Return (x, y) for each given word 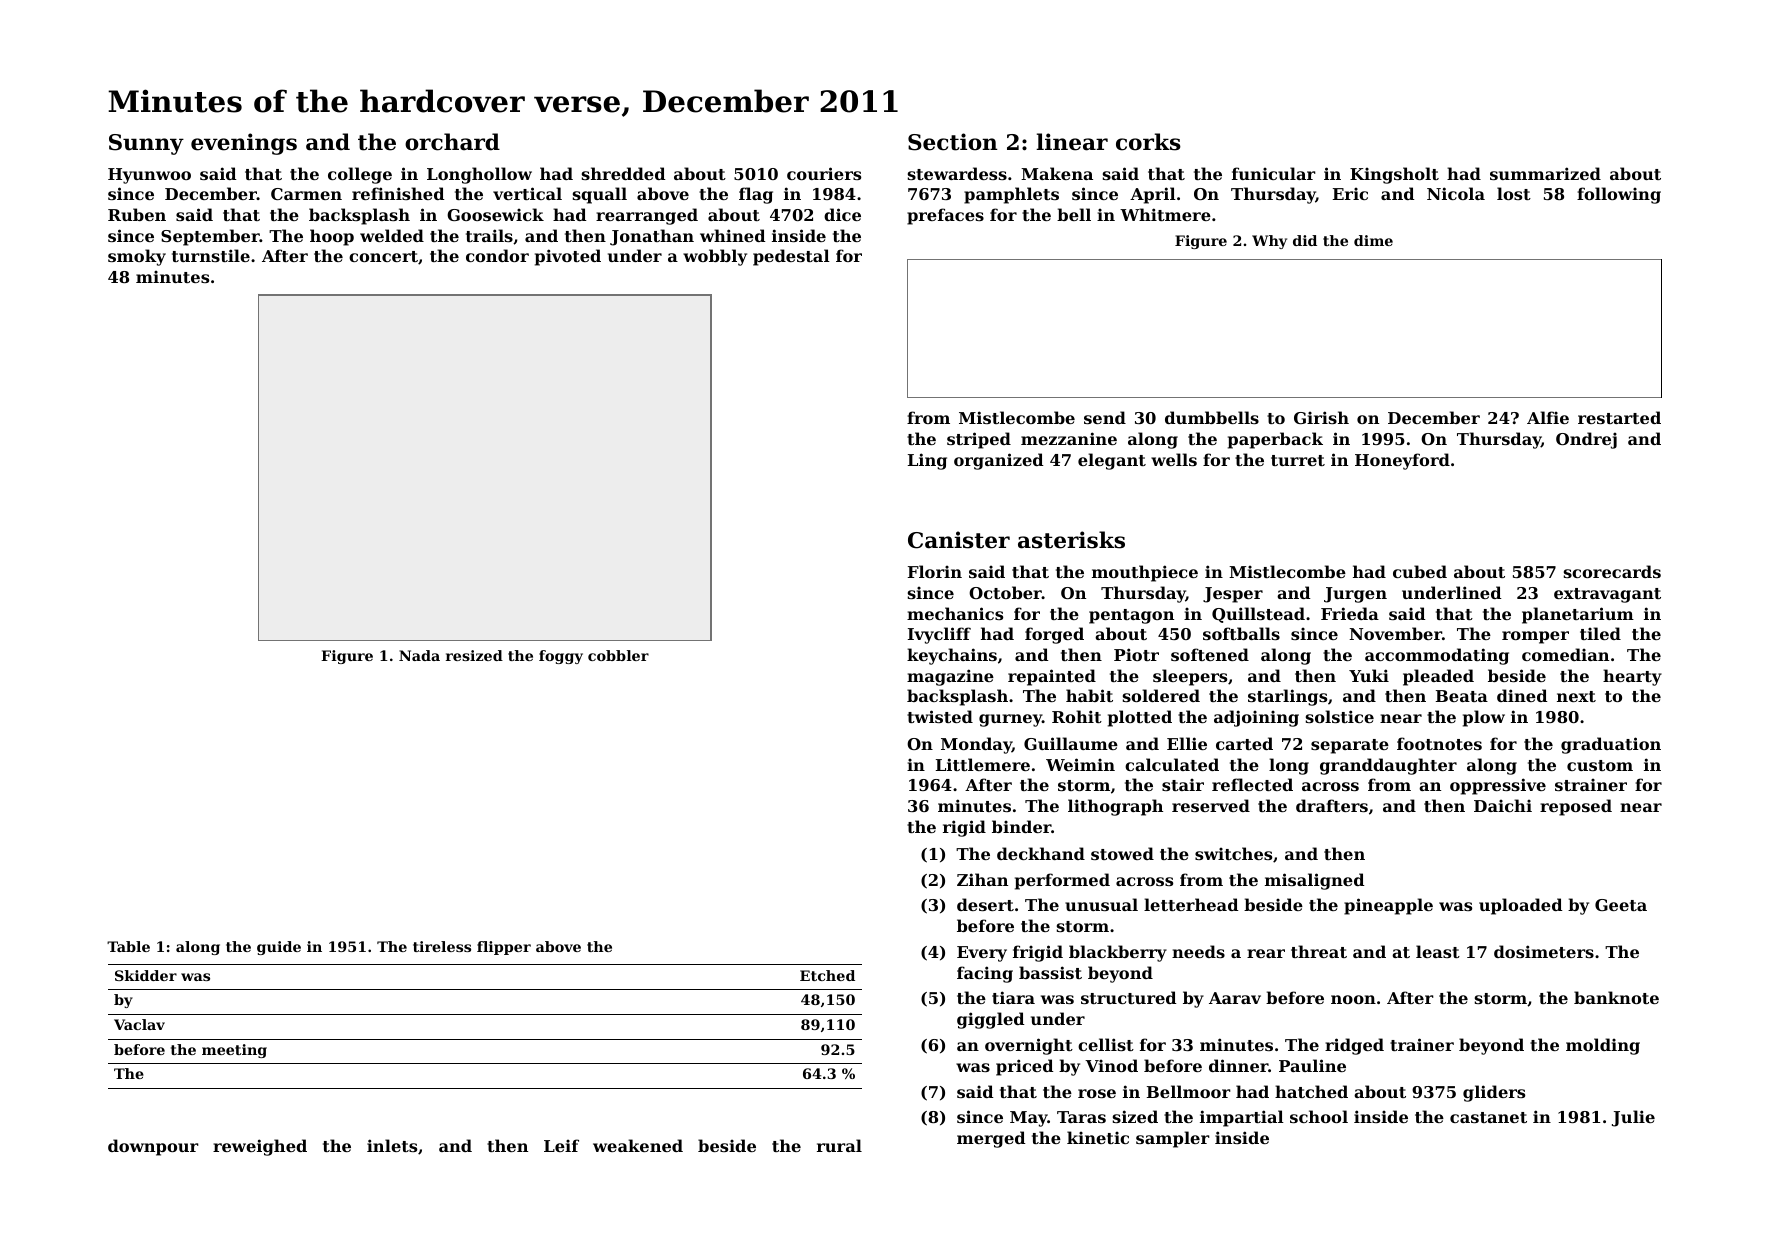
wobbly (715, 257)
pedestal (791, 257)
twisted (940, 716)
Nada (419, 655)
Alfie (1548, 417)
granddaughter (1388, 766)
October (1005, 592)
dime (1373, 240)
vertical (527, 193)
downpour (153, 1147)
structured (1128, 997)
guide (279, 948)
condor (497, 255)
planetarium (1578, 615)
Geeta (1621, 905)
